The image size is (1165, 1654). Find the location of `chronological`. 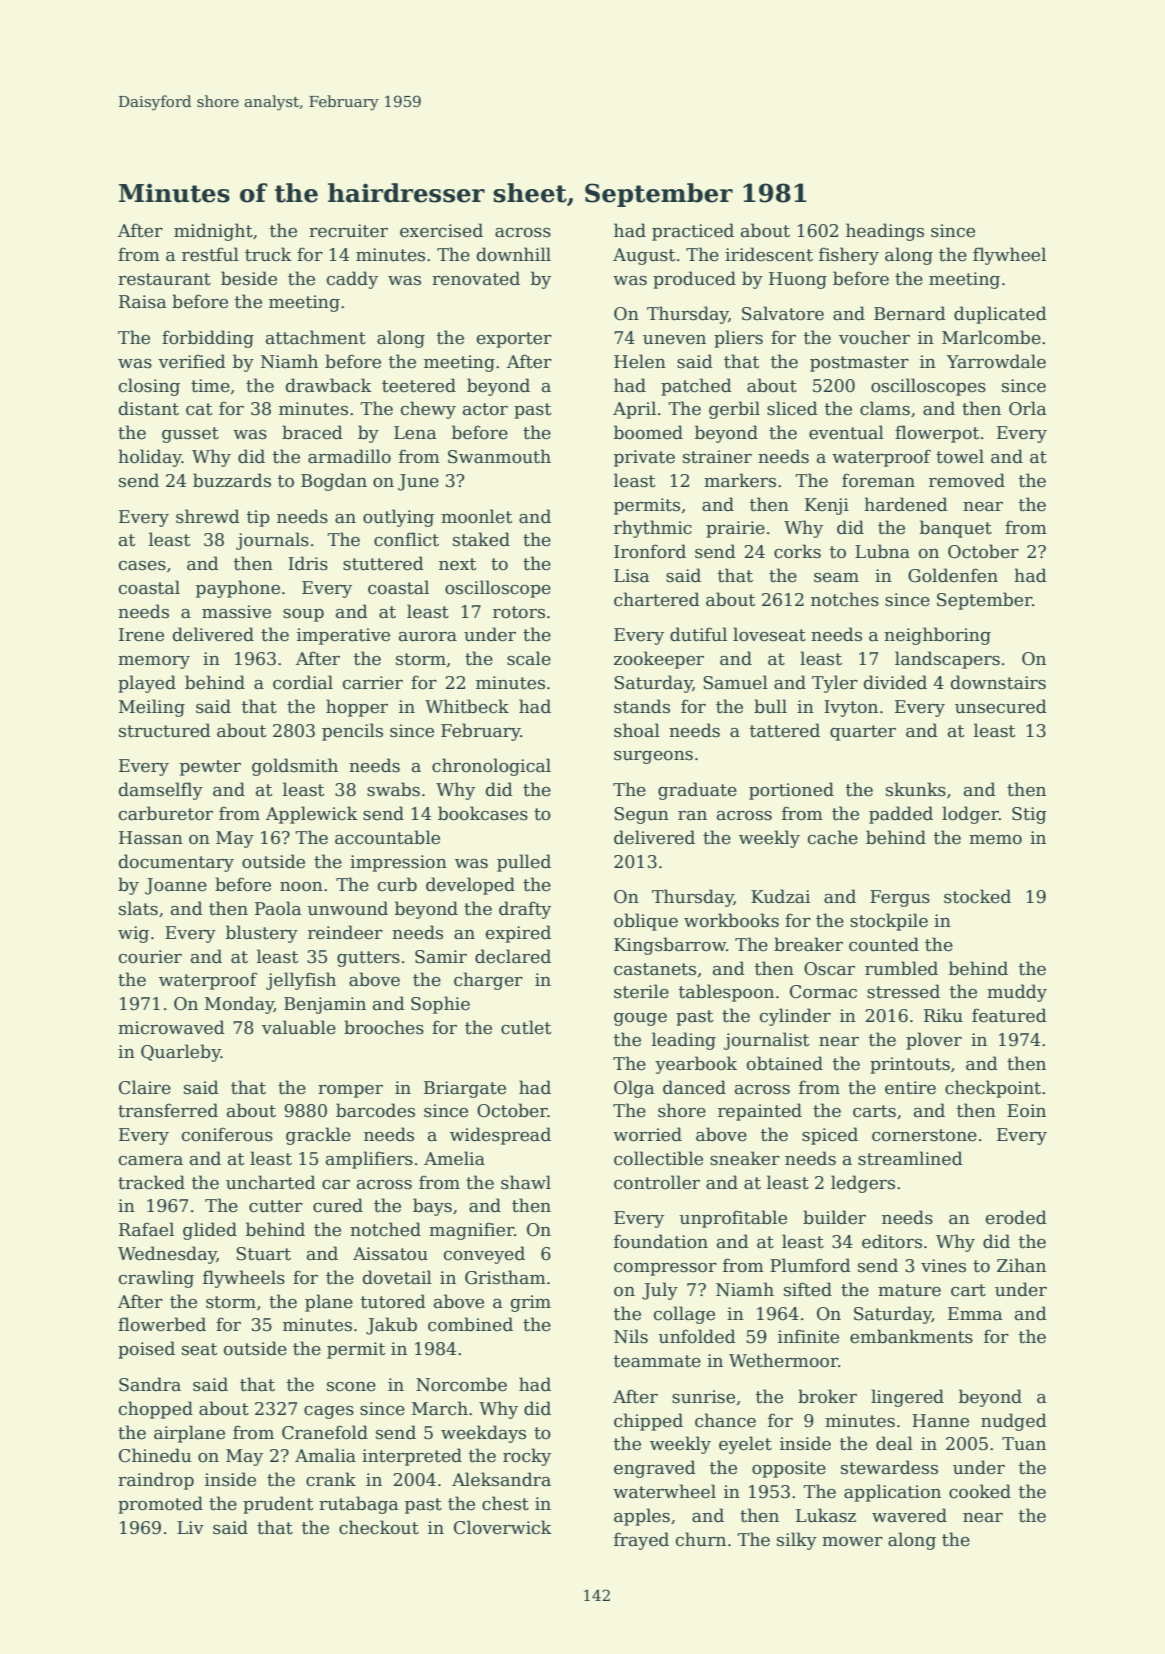

chronological is located at coordinates (491, 767).
